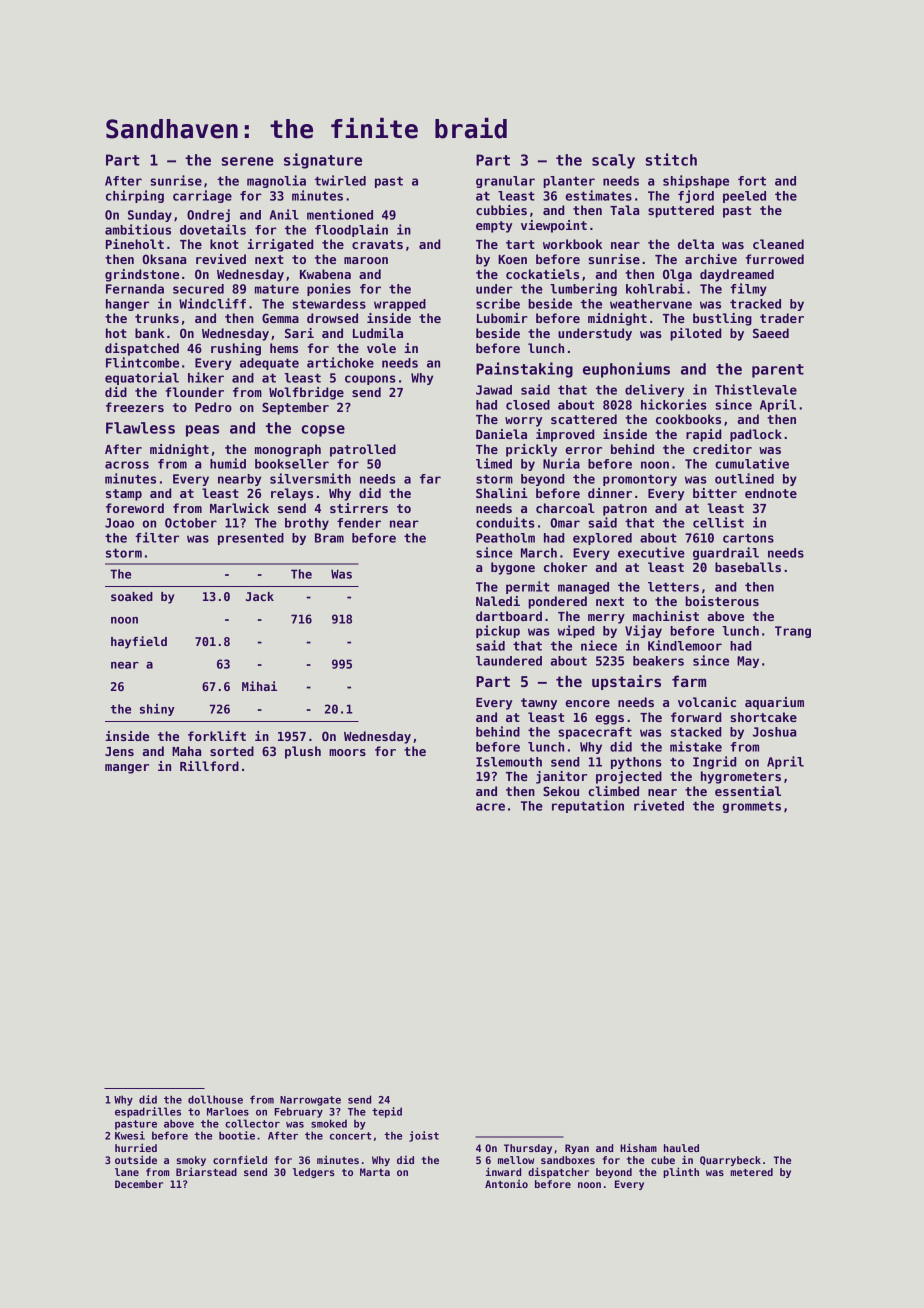 The height and width of the document is (1308, 924). Describe the element at coordinates (157, 537) in the document. I see `filter` at that location.
